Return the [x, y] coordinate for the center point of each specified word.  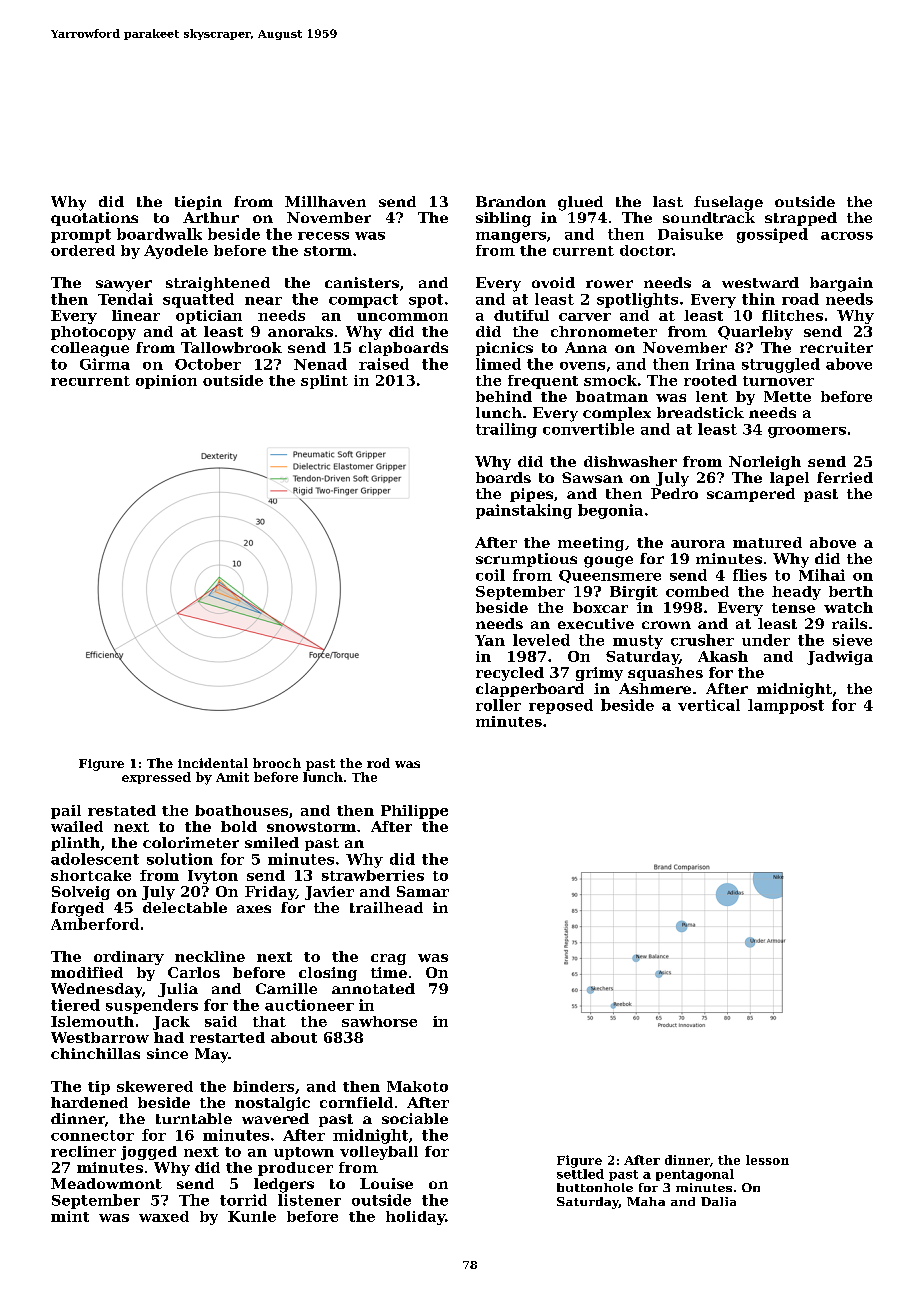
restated [122, 810]
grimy [599, 674]
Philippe [414, 812]
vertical [709, 705]
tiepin [198, 203]
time [389, 972]
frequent [543, 382]
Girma [105, 364]
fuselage [728, 203]
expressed [156, 778]
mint [70, 1216]
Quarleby [755, 333]
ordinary [129, 958]
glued [580, 203]
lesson [767, 1160]
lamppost [786, 706]
